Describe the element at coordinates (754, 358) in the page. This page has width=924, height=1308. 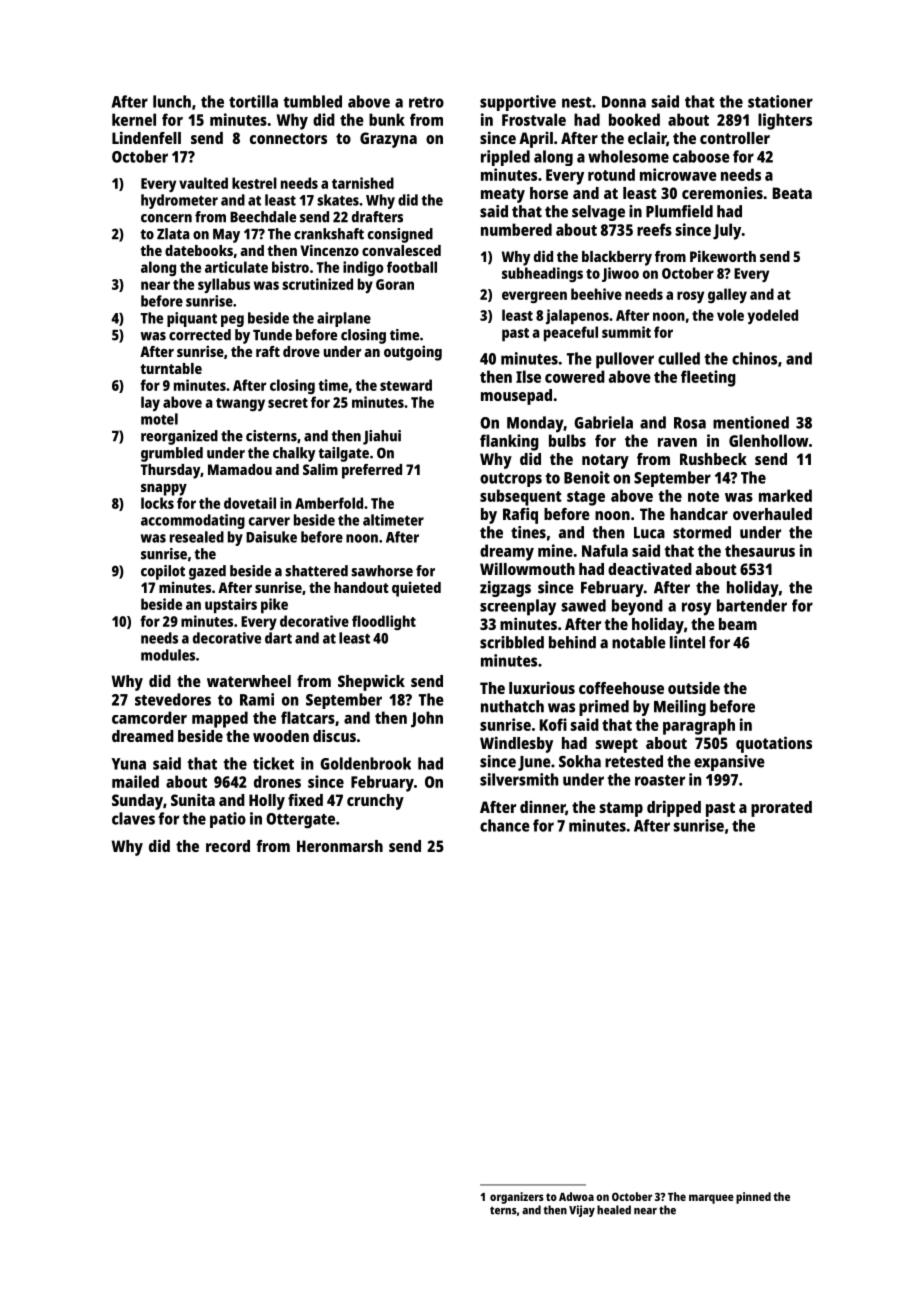
I see `chinos` at that location.
